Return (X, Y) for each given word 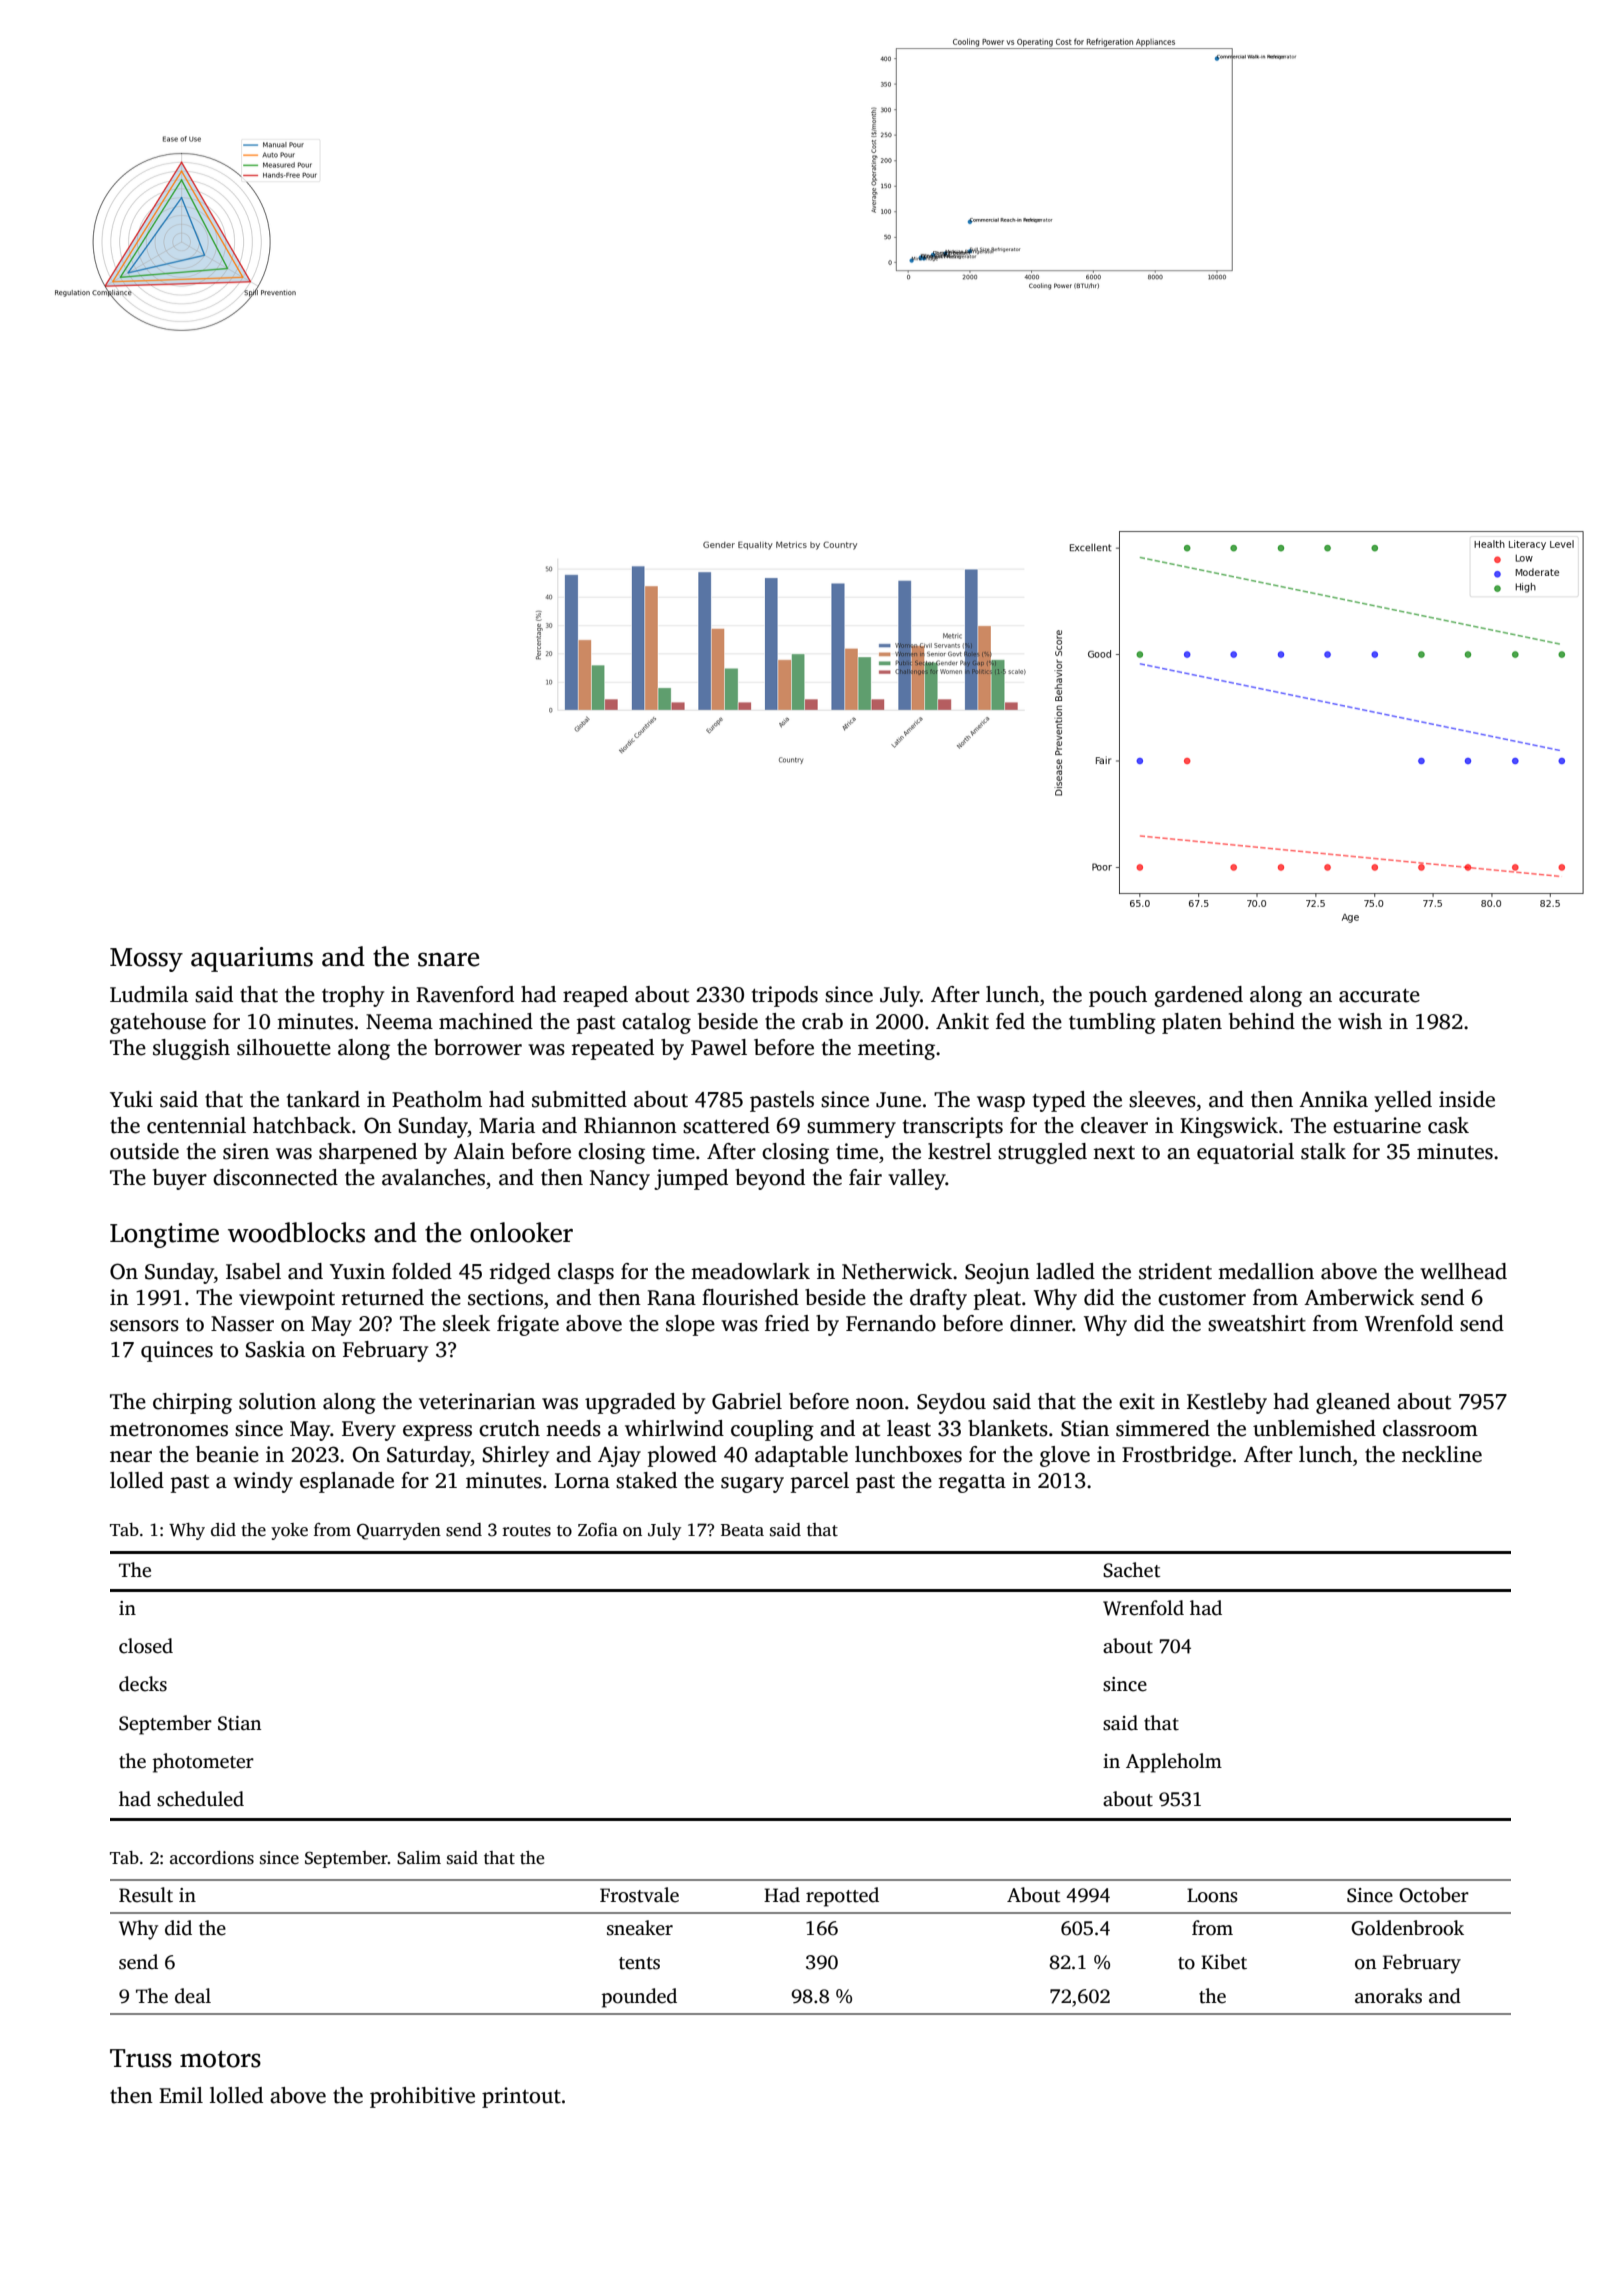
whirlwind (674, 1428)
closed (146, 1646)
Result (146, 1895)
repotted (842, 1897)
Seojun (997, 1273)
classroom (1430, 1428)
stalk (1323, 1151)
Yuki (131, 1099)
